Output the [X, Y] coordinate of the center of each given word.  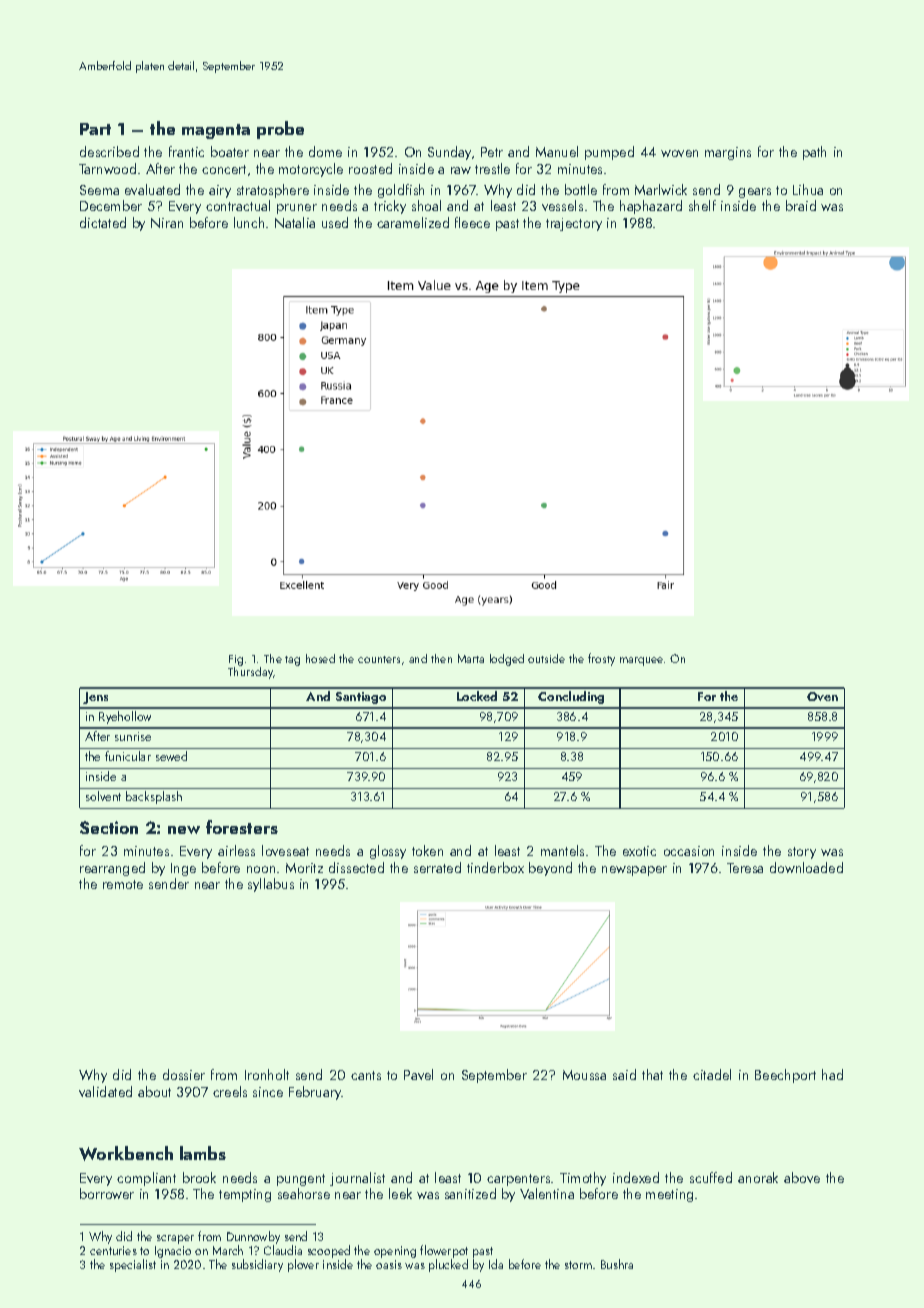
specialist [133, 1265]
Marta [471, 658]
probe [280, 130]
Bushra [617, 1264]
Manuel [557, 151]
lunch [249, 222]
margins [728, 153]
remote [123, 884]
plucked [448, 1265]
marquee [641, 661]
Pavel [418, 1074]
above [802, 1177]
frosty [601, 659]
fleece [472, 222]
